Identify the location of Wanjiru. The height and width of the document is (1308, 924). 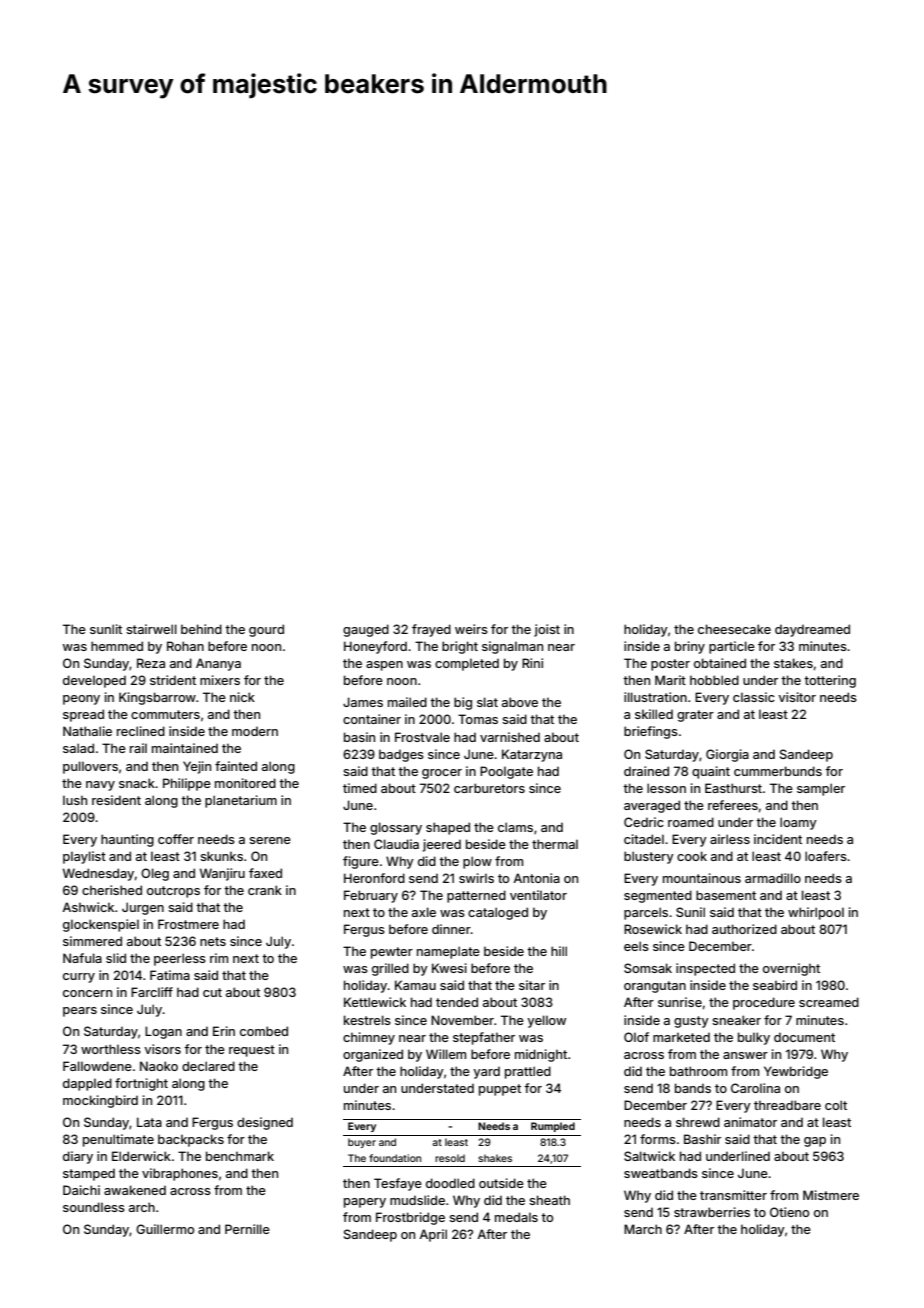
(222, 874).
